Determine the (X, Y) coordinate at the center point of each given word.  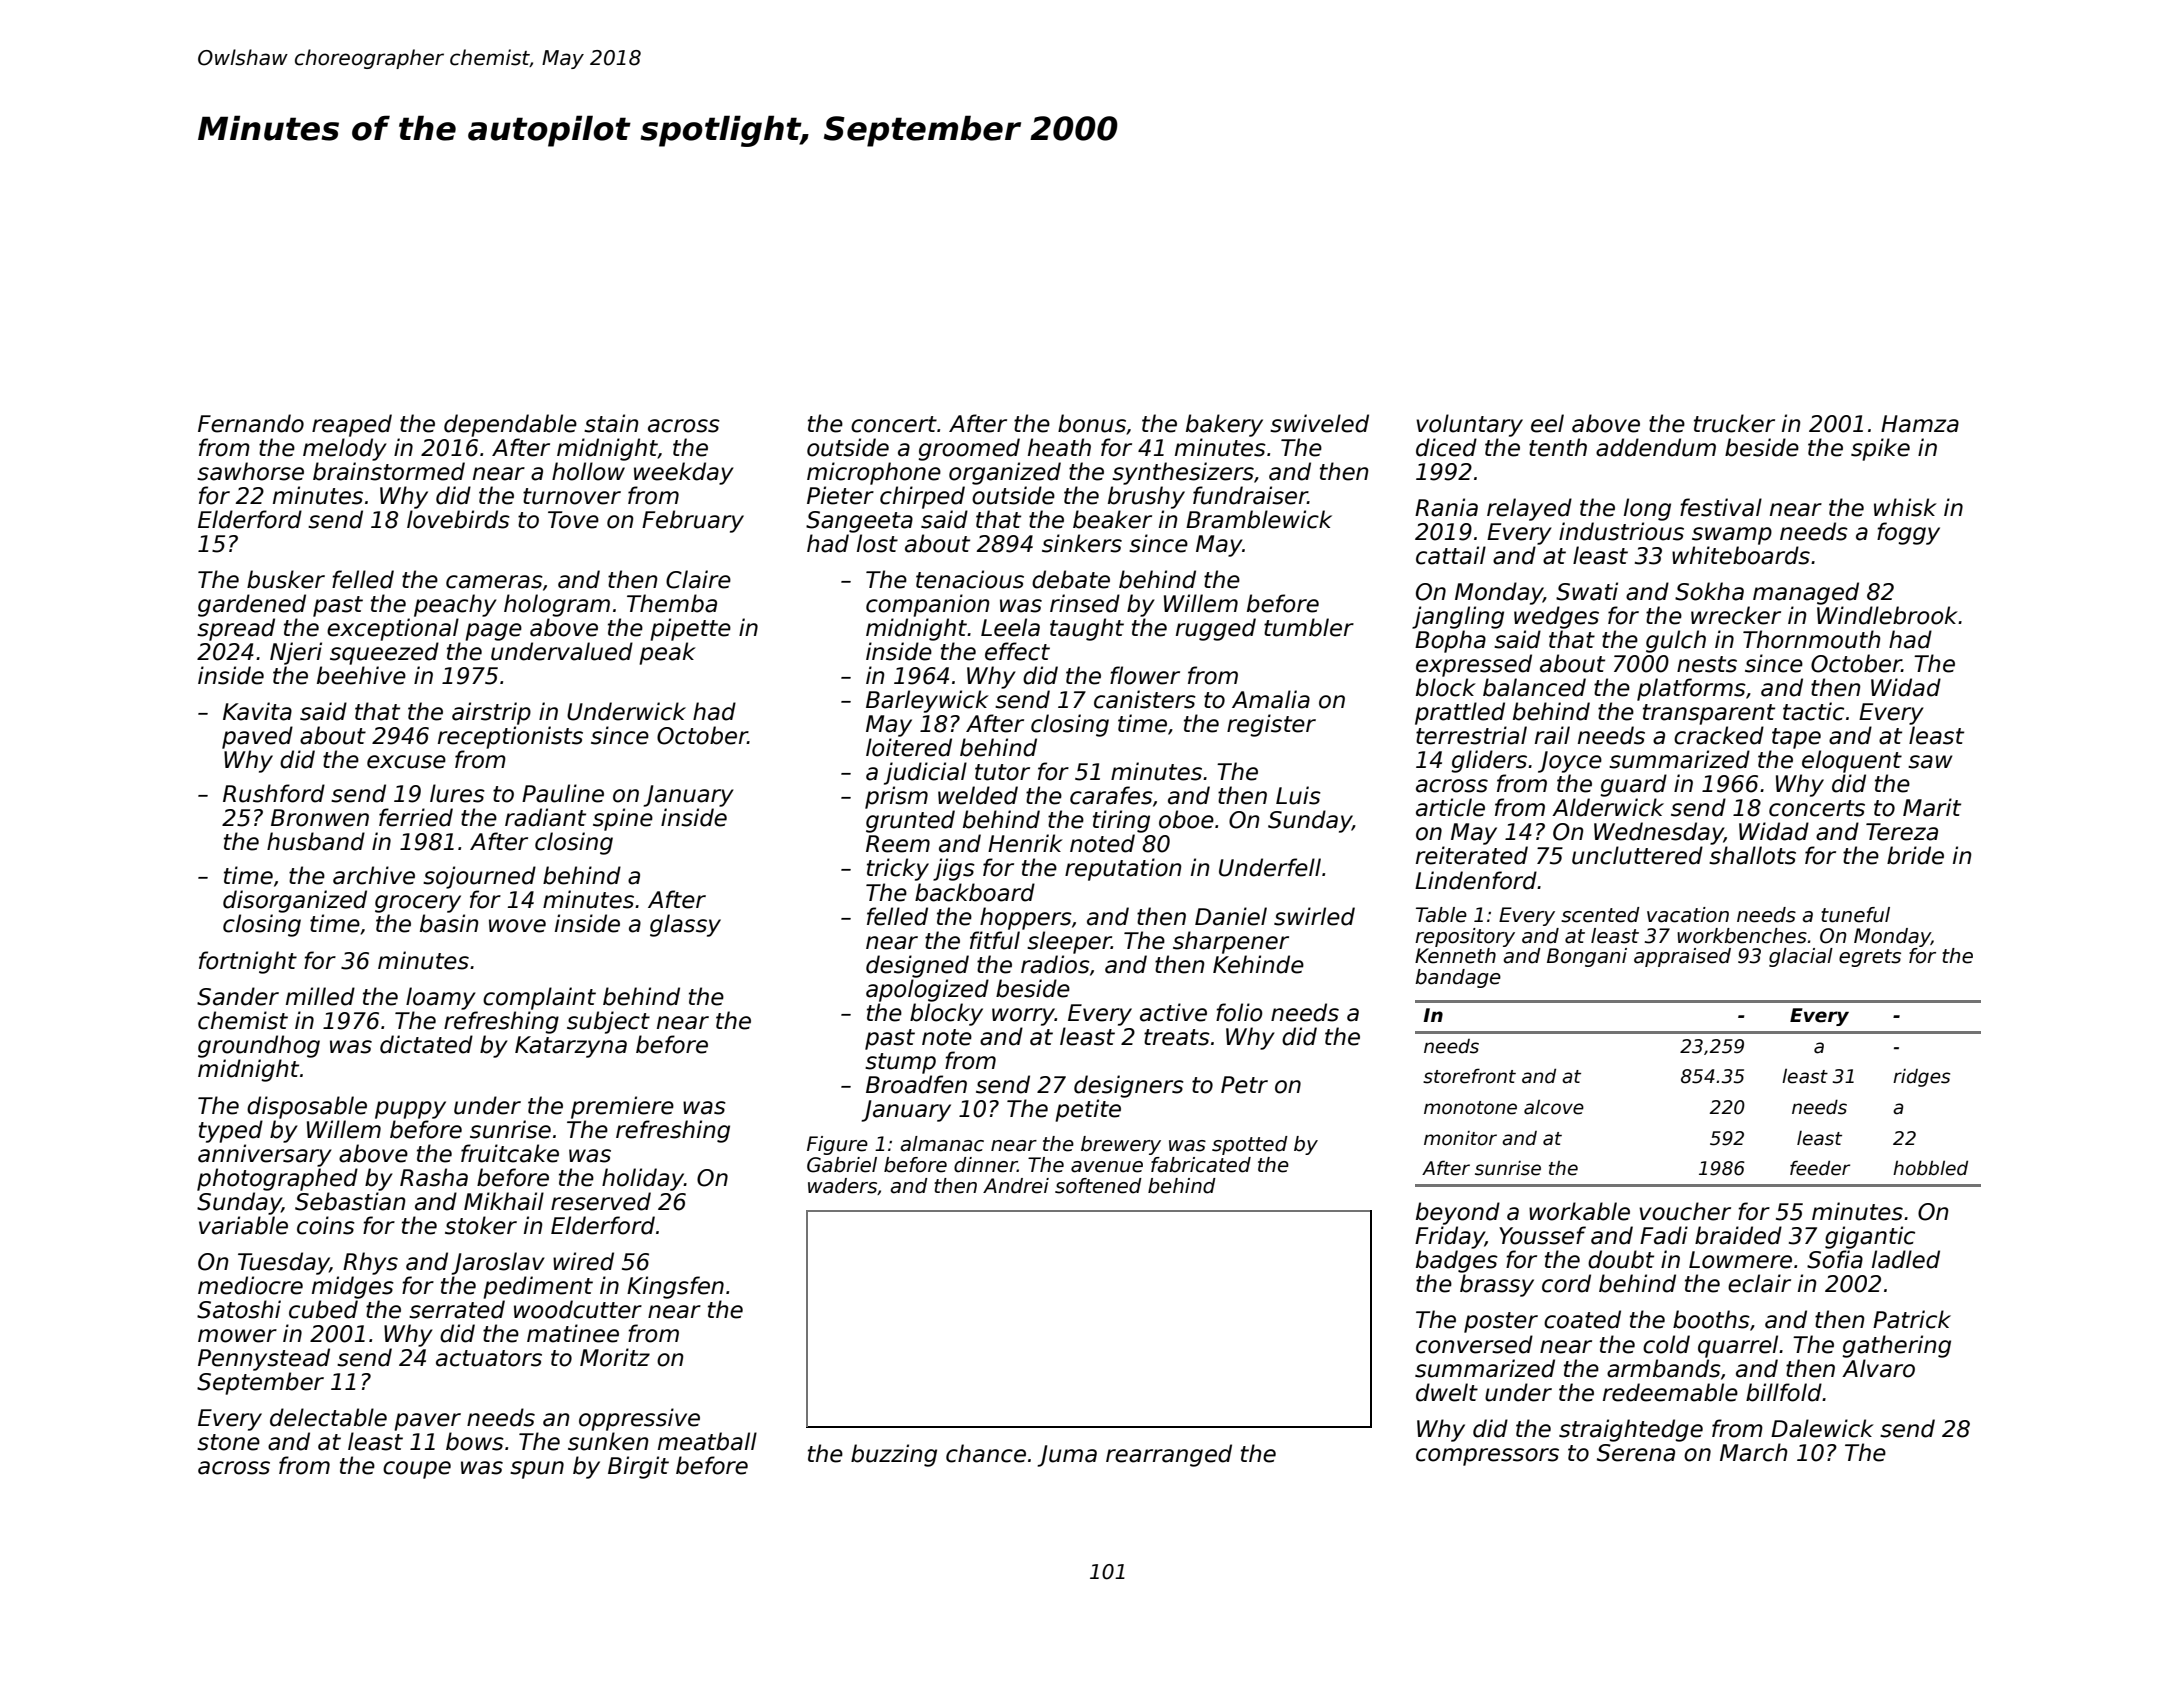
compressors (1487, 1457)
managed (1806, 593)
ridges (1921, 1078)
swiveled (1319, 423)
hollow (588, 471)
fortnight (248, 962)
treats (1177, 1037)
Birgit (638, 1467)
